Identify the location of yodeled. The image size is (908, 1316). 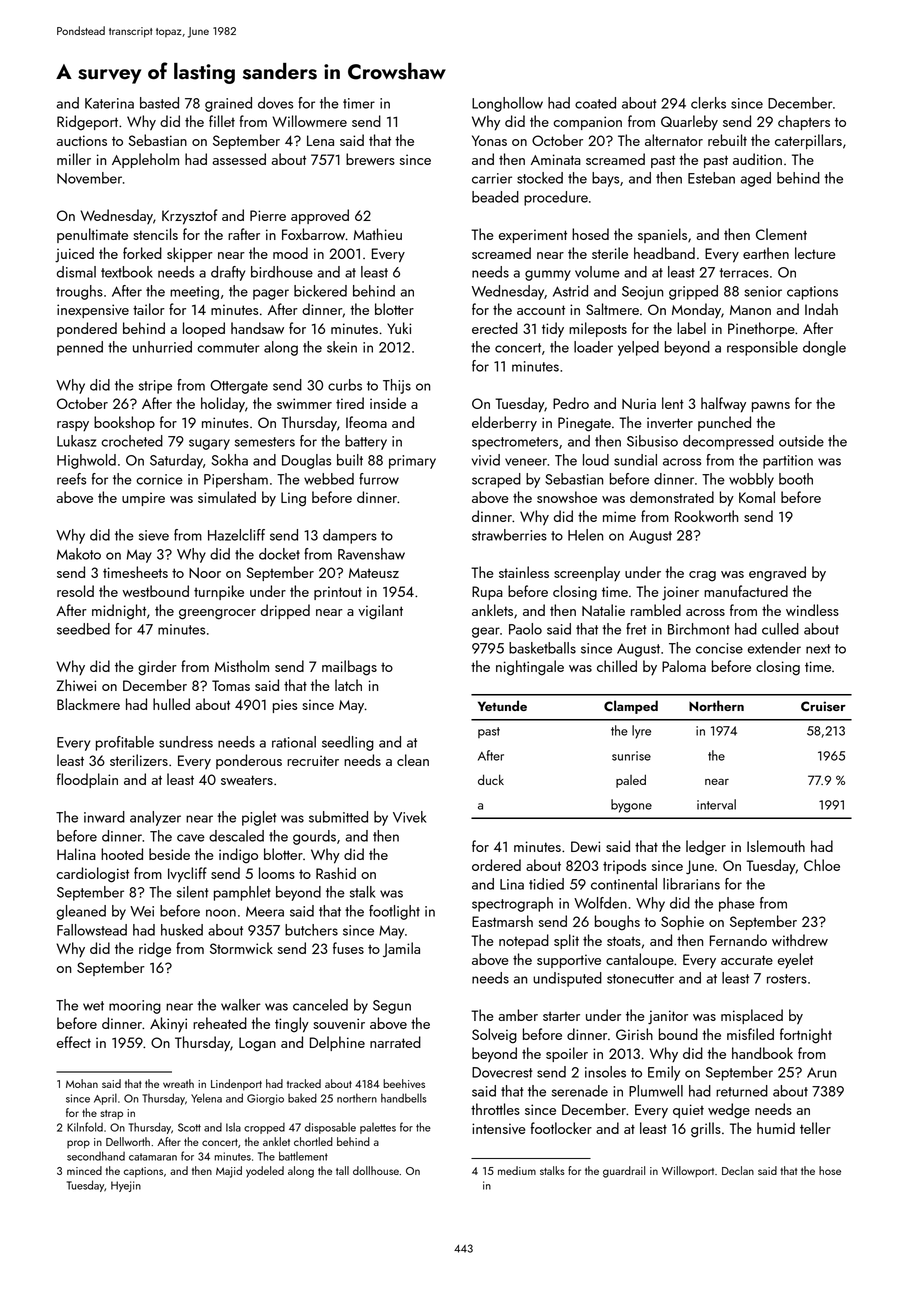
(265, 1172).
